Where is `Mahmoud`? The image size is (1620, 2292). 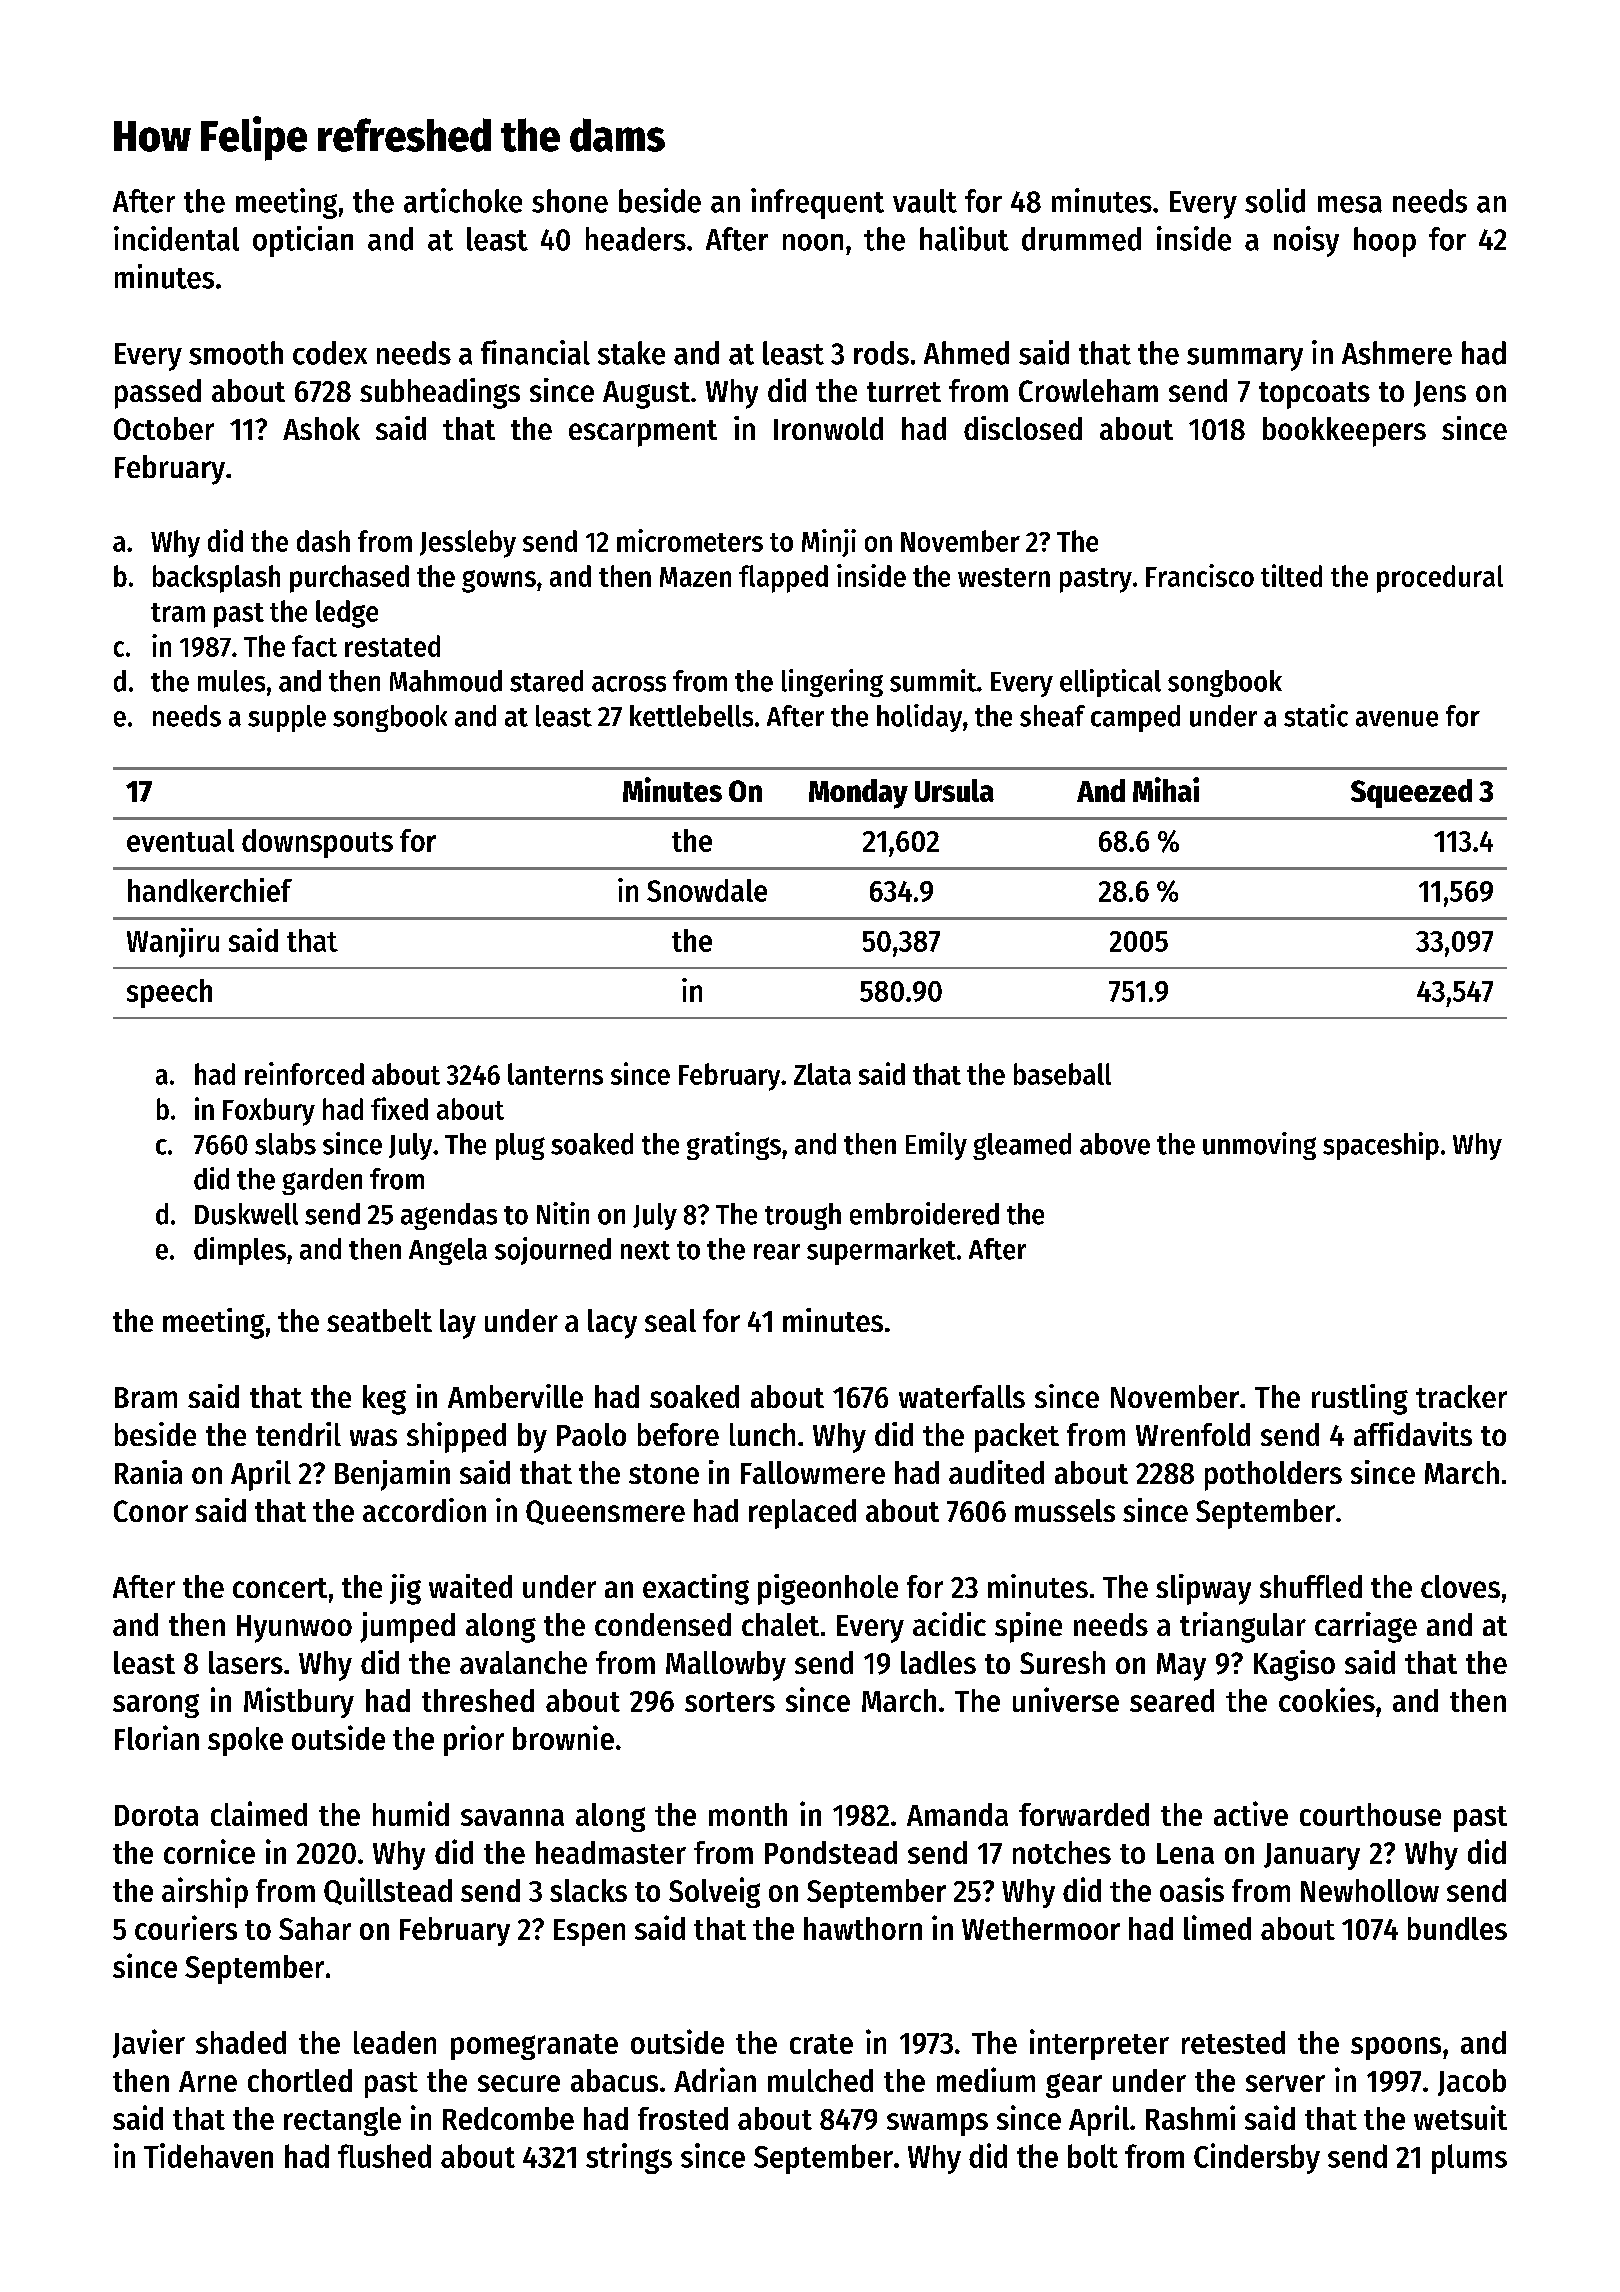
Mahmoud is located at coordinates (446, 681).
